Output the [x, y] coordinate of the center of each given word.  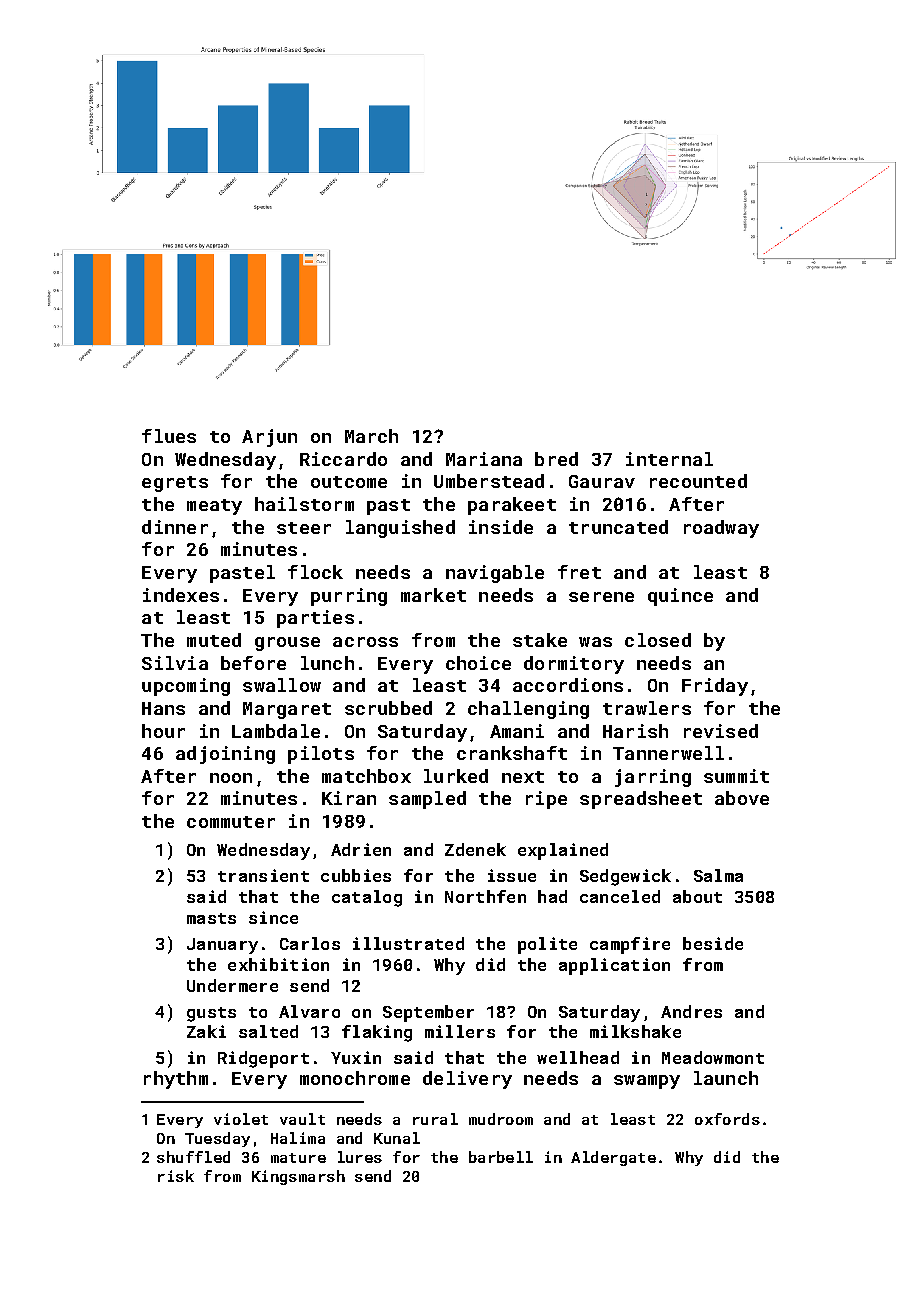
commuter [231, 822]
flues [169, 436]
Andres [691, 1011]
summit [736, 776]
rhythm [176, 1080]
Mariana [484, 459]
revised [721, 731]
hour [163, 731]
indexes [181, 595]
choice [478, 663]
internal [669, 459]
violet [241, 1119]
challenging [528, 710]
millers [460, 1031]
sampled [427, 800]
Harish [635, 731]
